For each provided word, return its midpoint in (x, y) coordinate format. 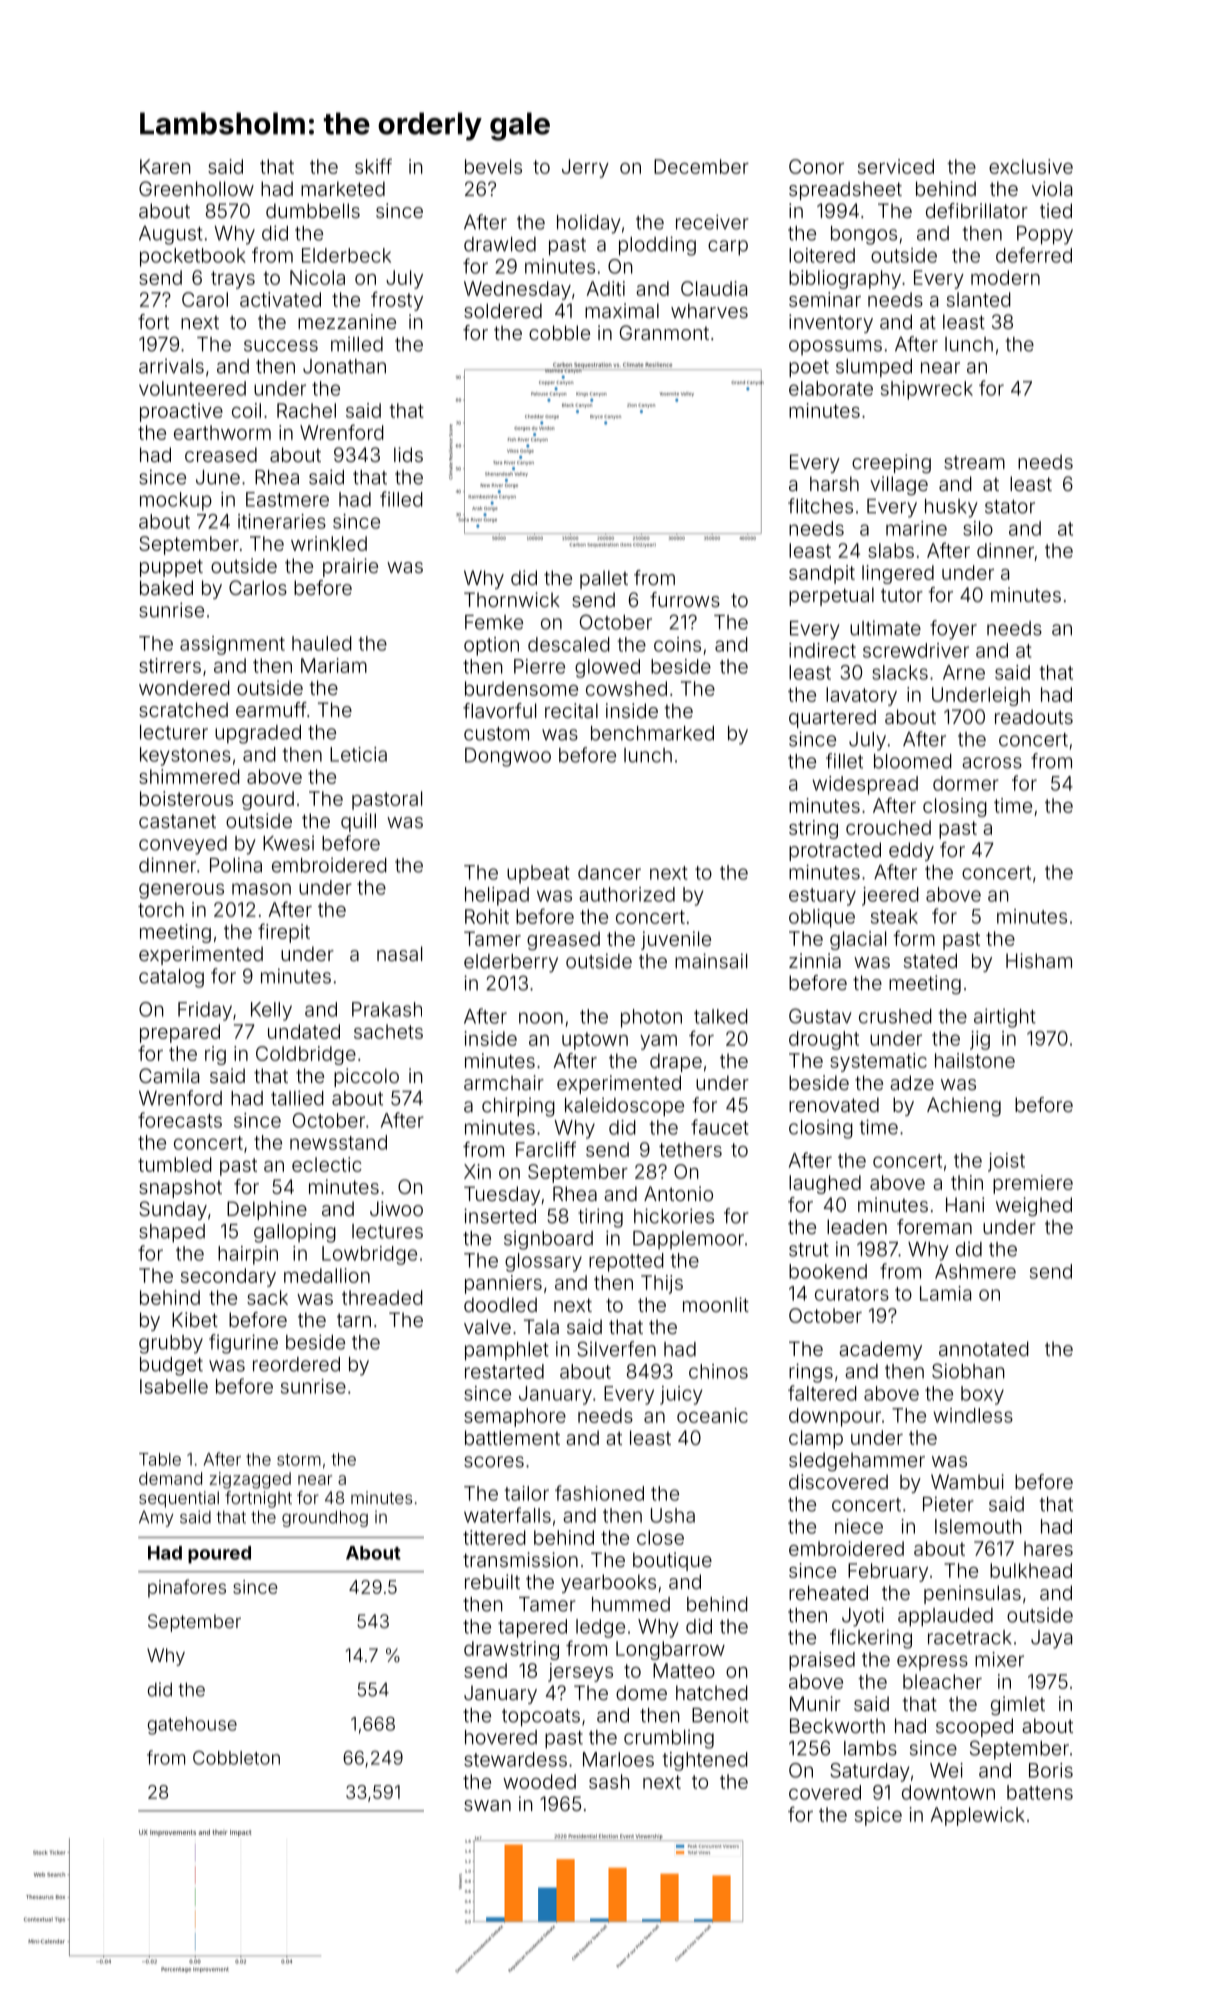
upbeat (538, 874)
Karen (165, 166)
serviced (896, 166)
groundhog (325, 1518)
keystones (185, 756)
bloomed (913, 761)
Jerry (585, 168)
